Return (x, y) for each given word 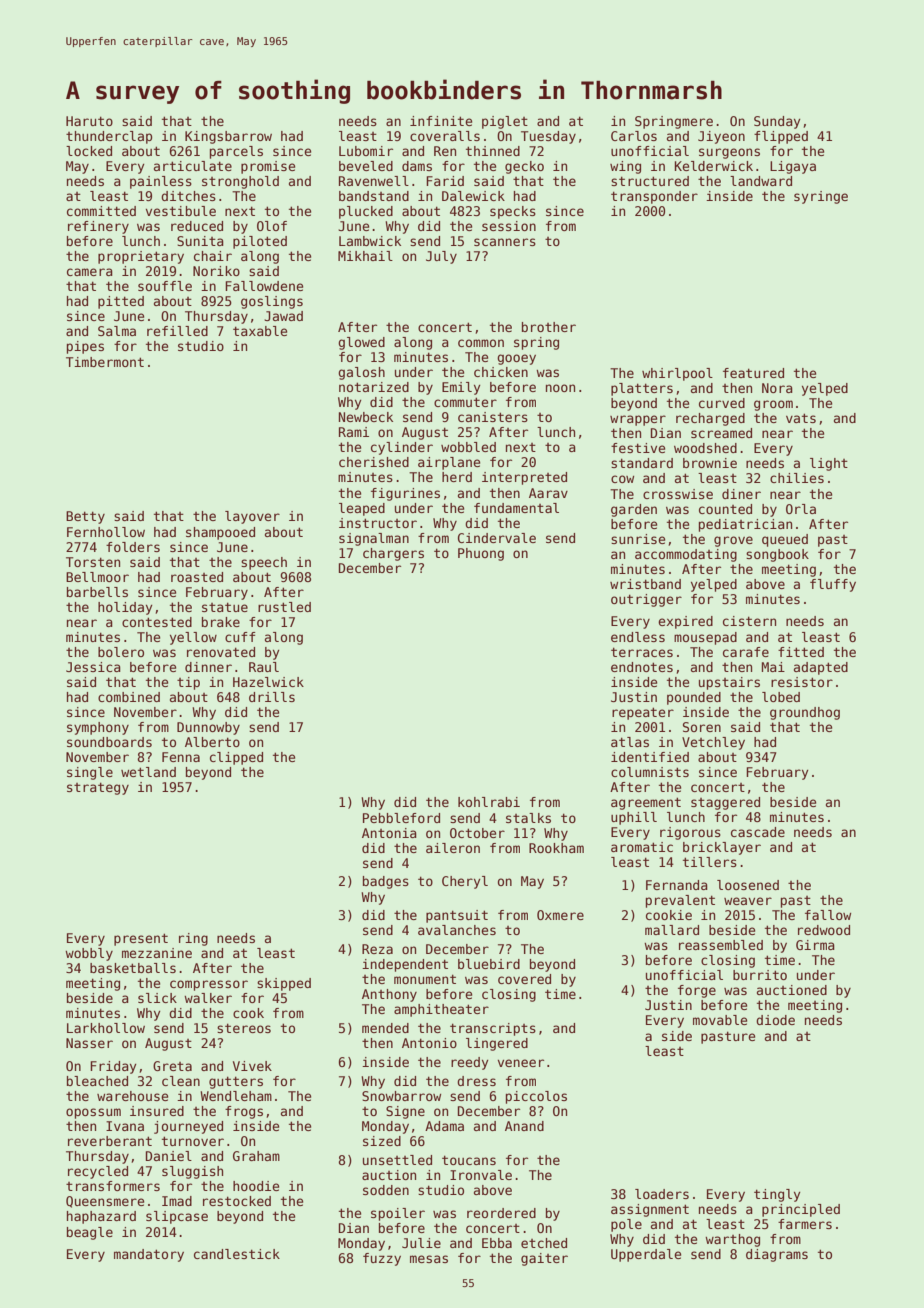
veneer (521, 1063)
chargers (393, 554)
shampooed (220, 533)
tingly (777, 1195)
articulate (193, 166)
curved (722, 403)
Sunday (777, 122)
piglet (505, 122)
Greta (172, 1066)
